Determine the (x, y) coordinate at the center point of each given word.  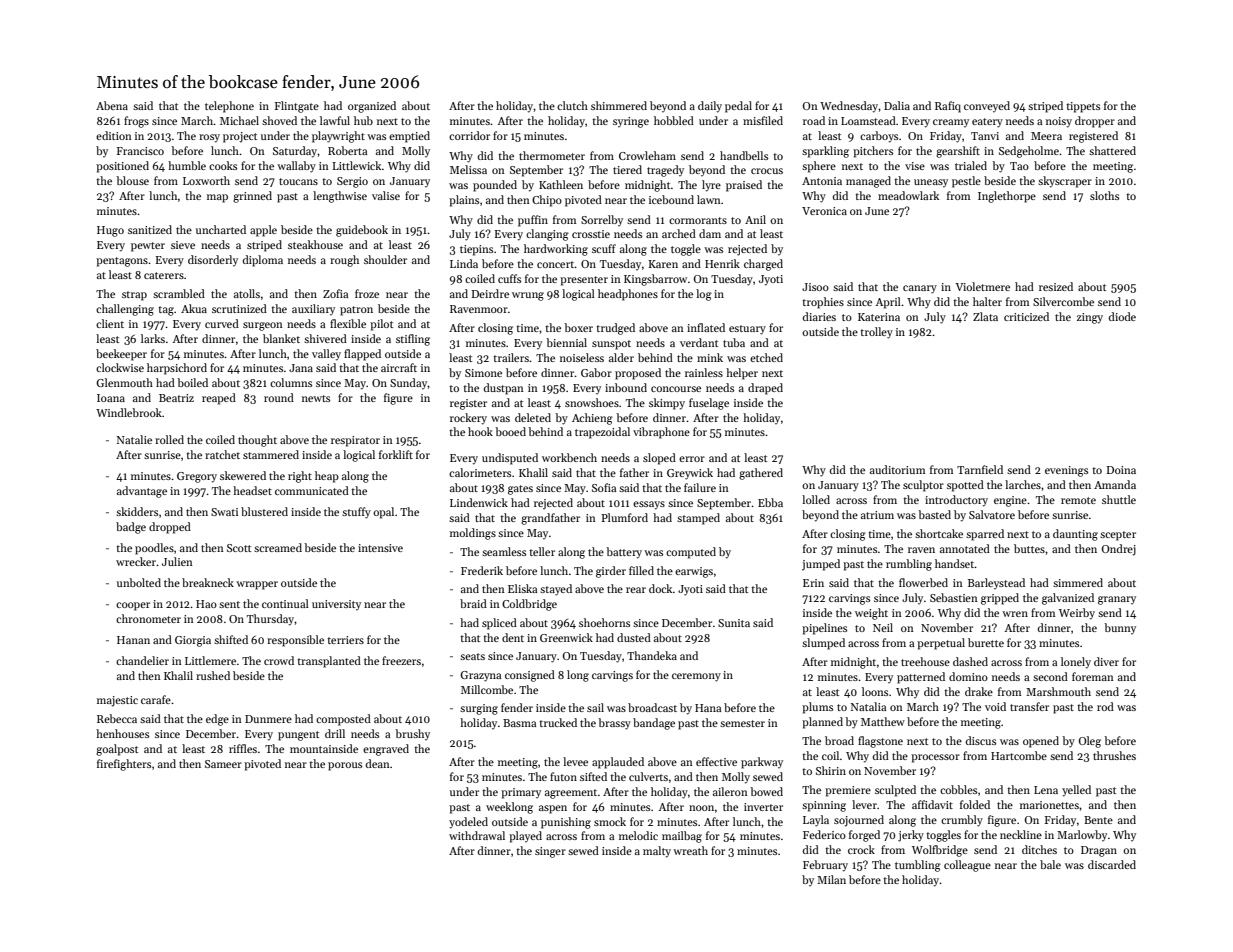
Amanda (1115, 484)
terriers (345, 640)
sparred (985, 535)
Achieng (592, 419)
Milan (831, 879)
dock (661, 588)
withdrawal (477, 835)
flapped (362, 355)
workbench (569, 457)
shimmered (619, 105)
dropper (1095, 122)
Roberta (347, 150)
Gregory (197, 477)
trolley (876, 333)
